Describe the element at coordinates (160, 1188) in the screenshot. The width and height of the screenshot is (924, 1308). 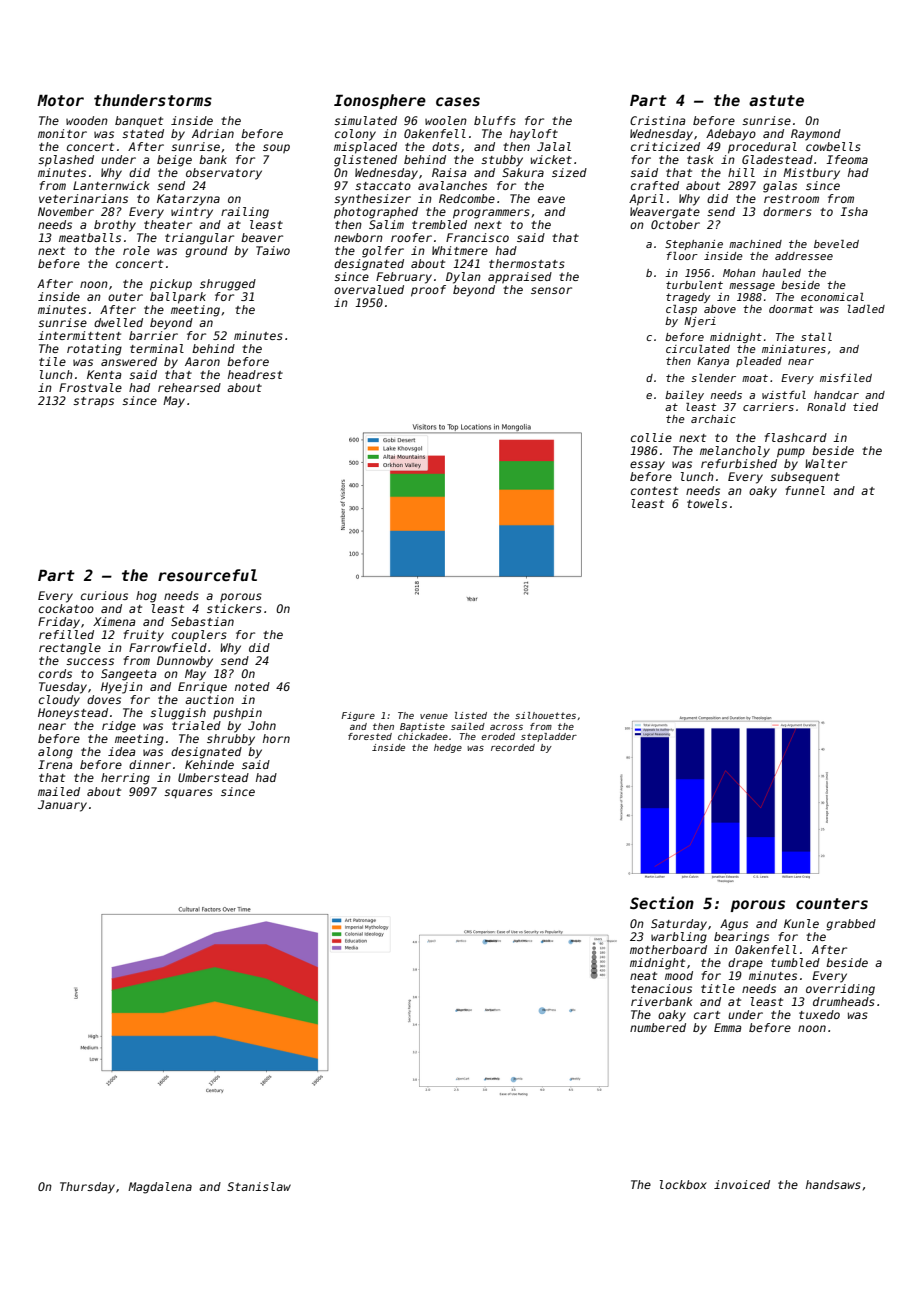
I see `Magdalena` at that location.
